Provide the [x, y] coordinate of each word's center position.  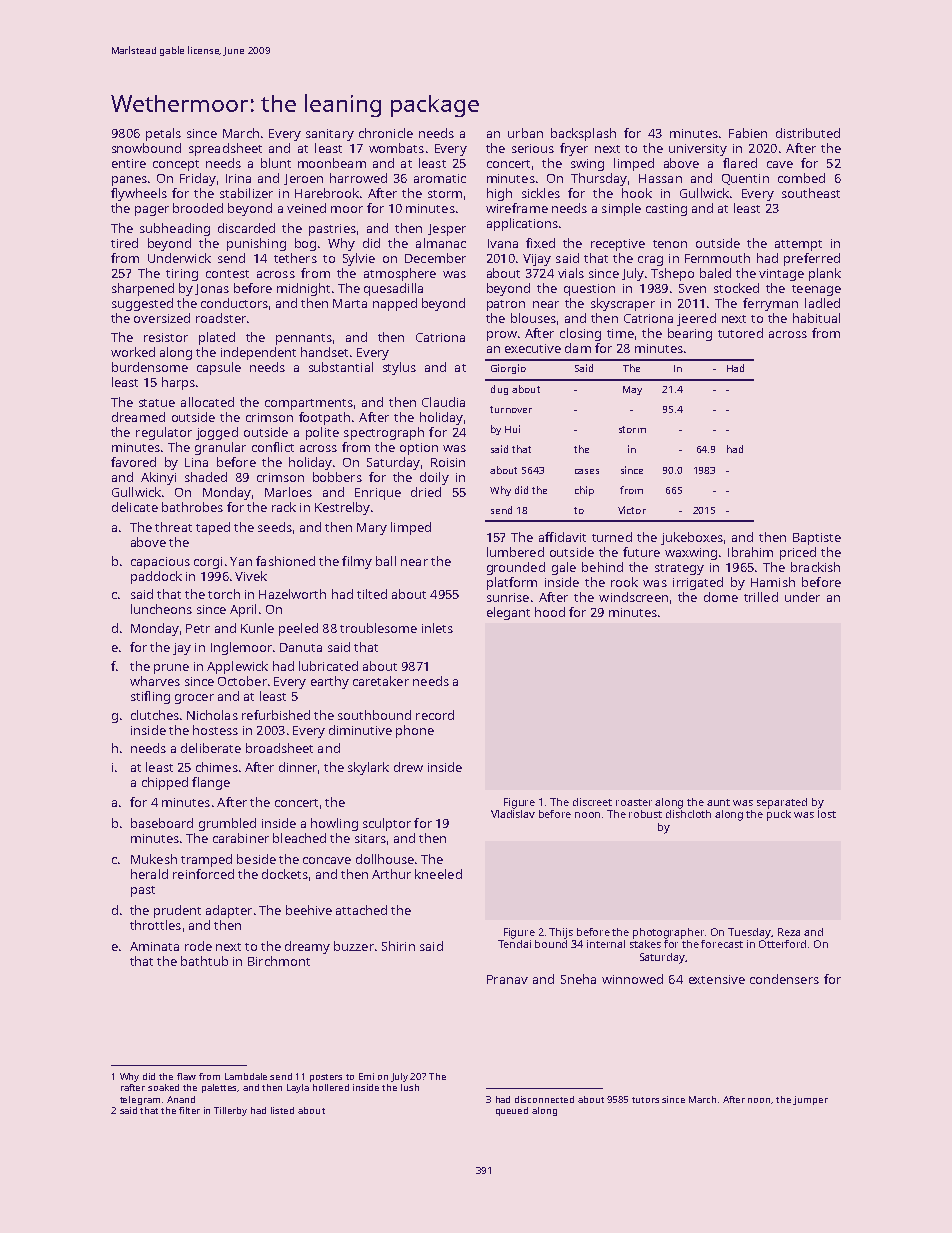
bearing [690, 334]
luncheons [161, 609]
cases [587, 471]
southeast [811, 193]
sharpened [143, 289]
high [499, 194]
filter [189, 1110]
